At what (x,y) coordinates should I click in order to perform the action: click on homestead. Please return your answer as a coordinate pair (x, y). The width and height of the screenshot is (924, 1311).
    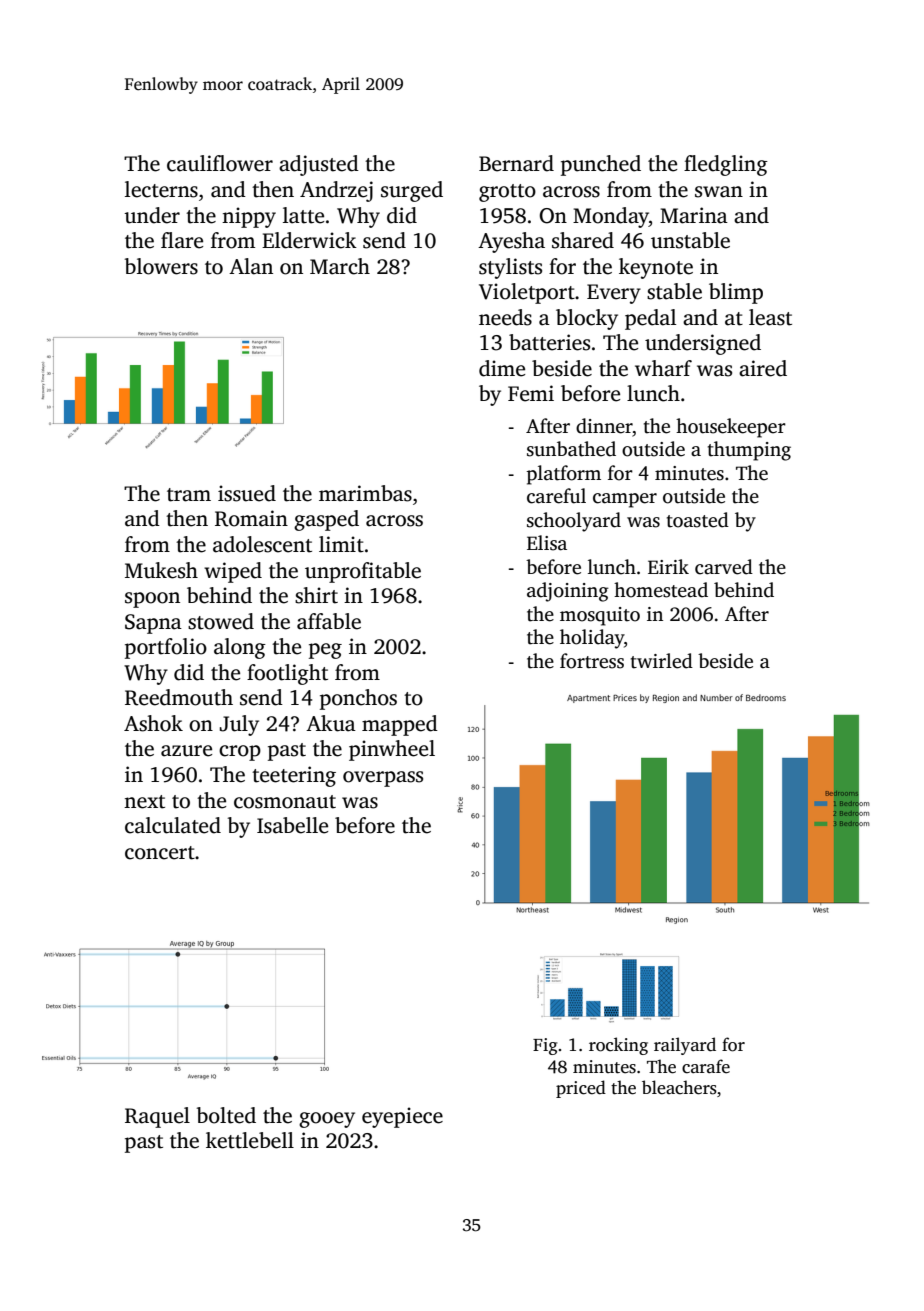
    Looking at the image, I should click on (661, 590).
